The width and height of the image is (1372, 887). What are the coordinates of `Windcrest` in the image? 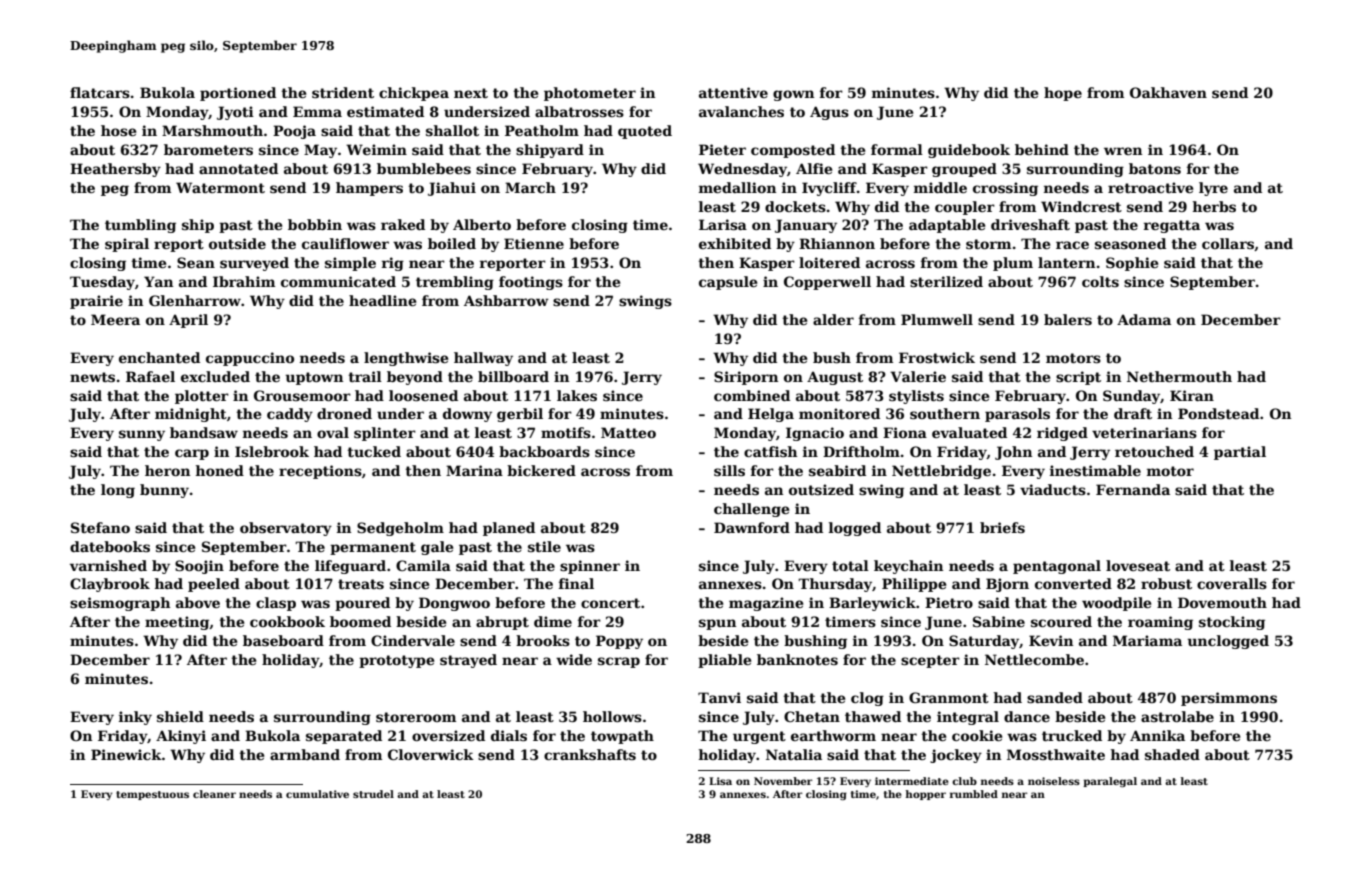 It's located at (1081, 206).
